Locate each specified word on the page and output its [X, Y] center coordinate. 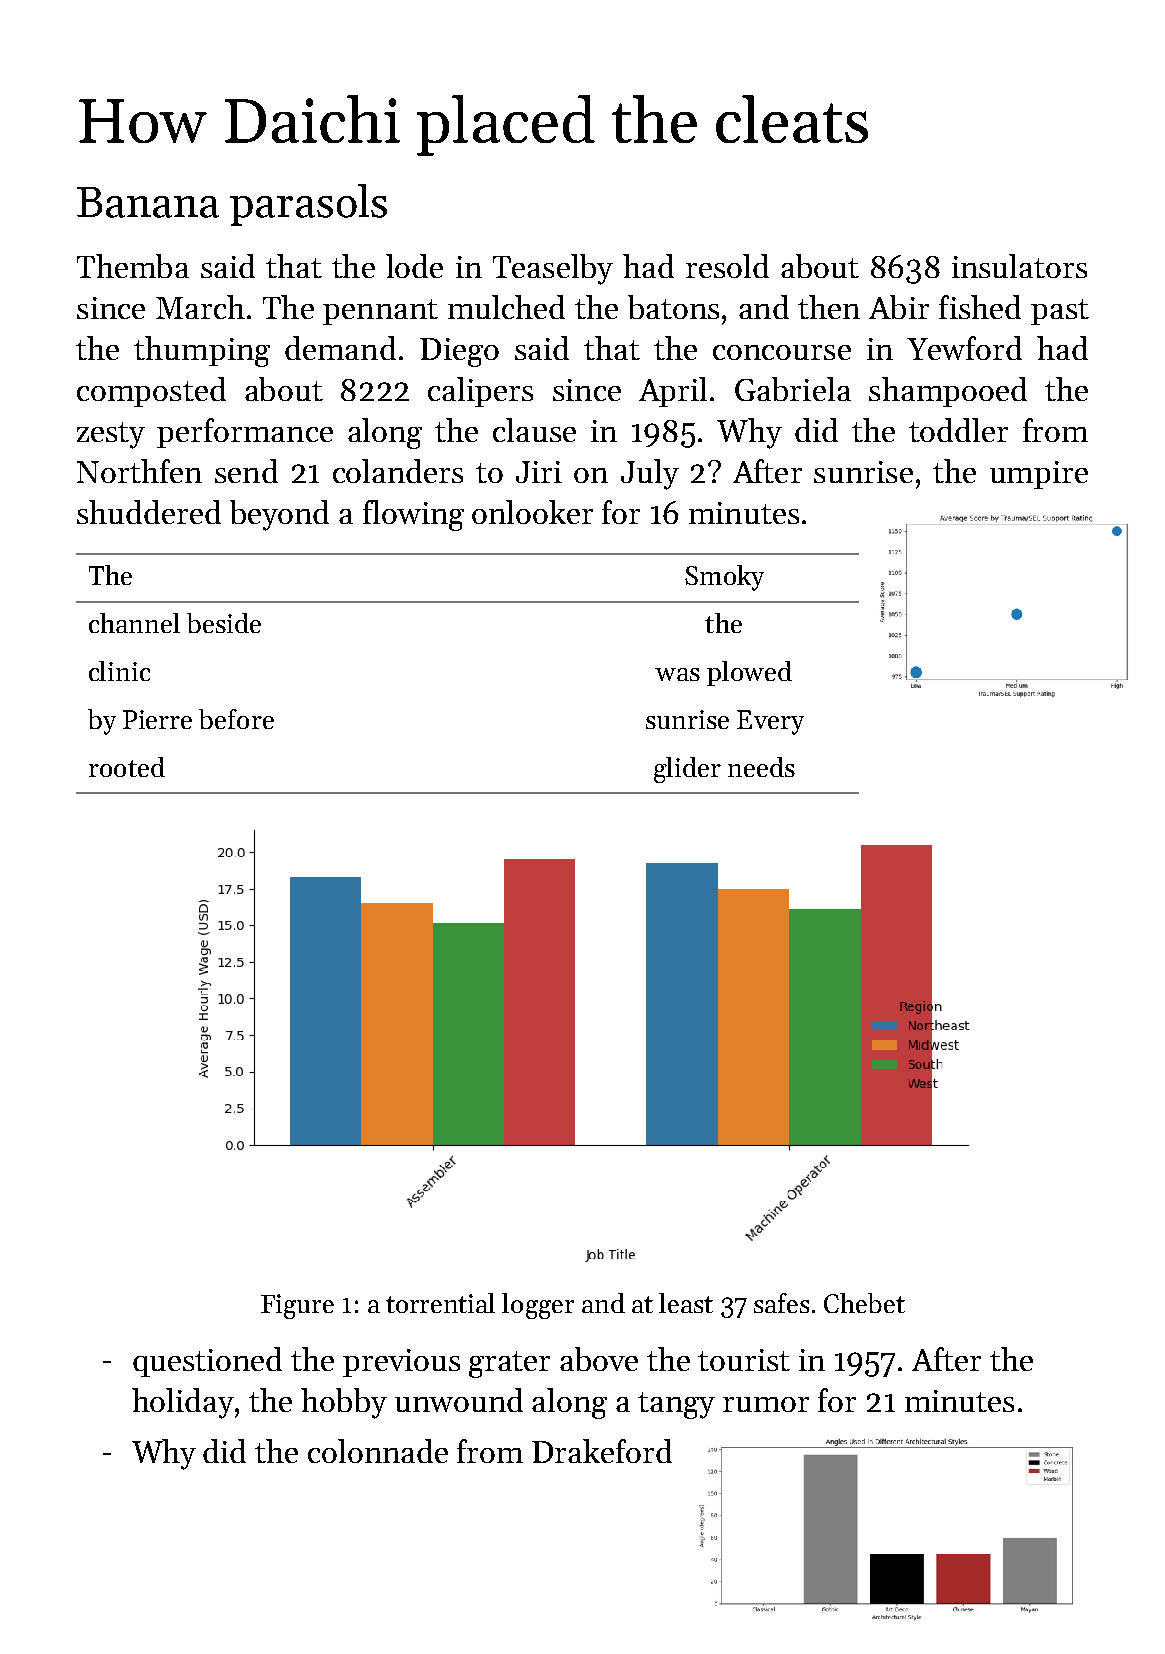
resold [727, 266]
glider [687, 770]
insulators [1019, 266]
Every [770, 722]
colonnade [378, 1451]
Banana [148, 202]
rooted [127, 767]
